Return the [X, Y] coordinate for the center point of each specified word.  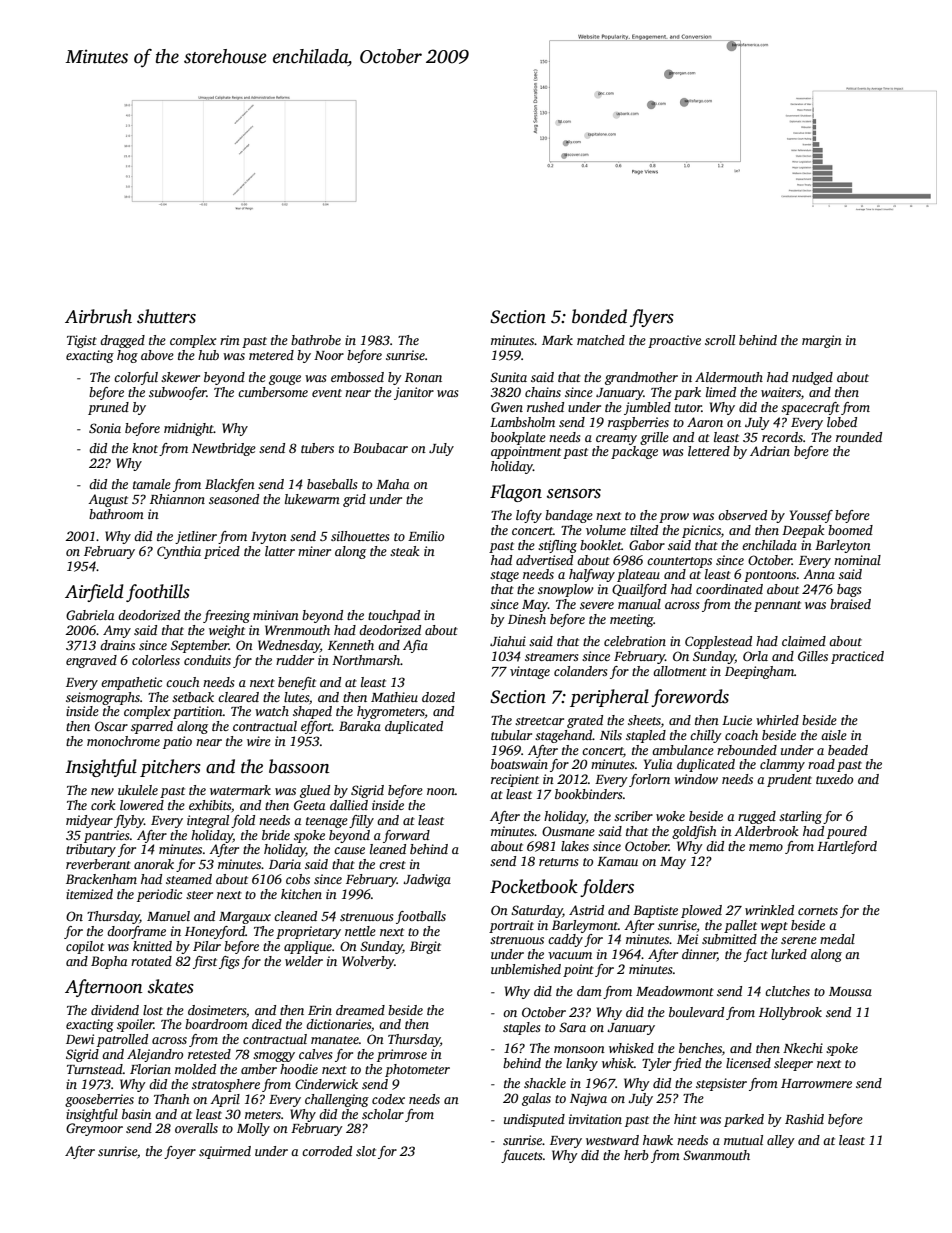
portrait [511, 926]
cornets [818, 911]
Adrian [770, 451]
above [157, 355]
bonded [599, 316]
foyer [180, 1152]
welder [304, 961]
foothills [158, 593]
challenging [337, 1100]
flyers [652, 318]
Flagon [516, 493]
